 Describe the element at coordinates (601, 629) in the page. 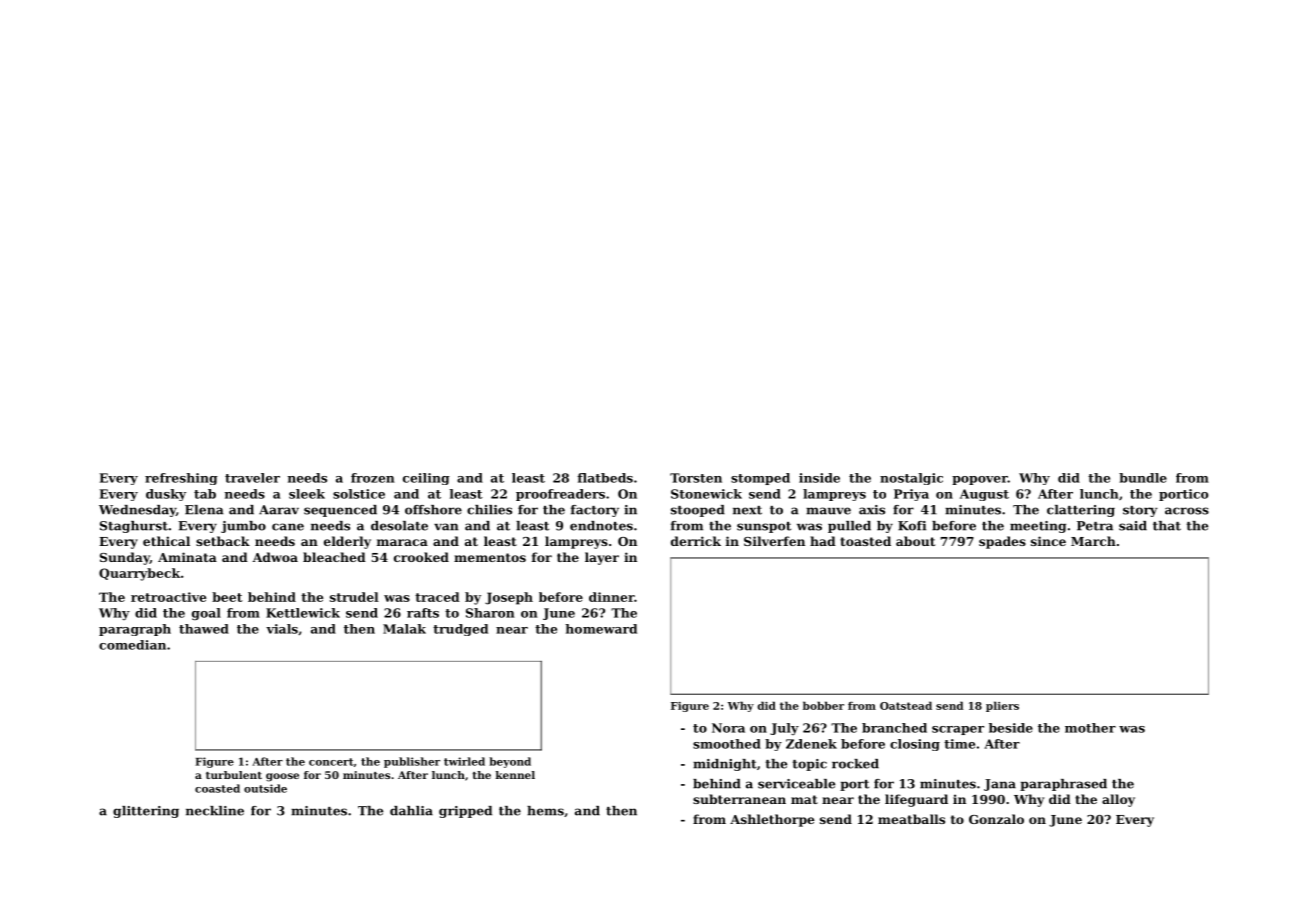

I see `homeward` at that location.
